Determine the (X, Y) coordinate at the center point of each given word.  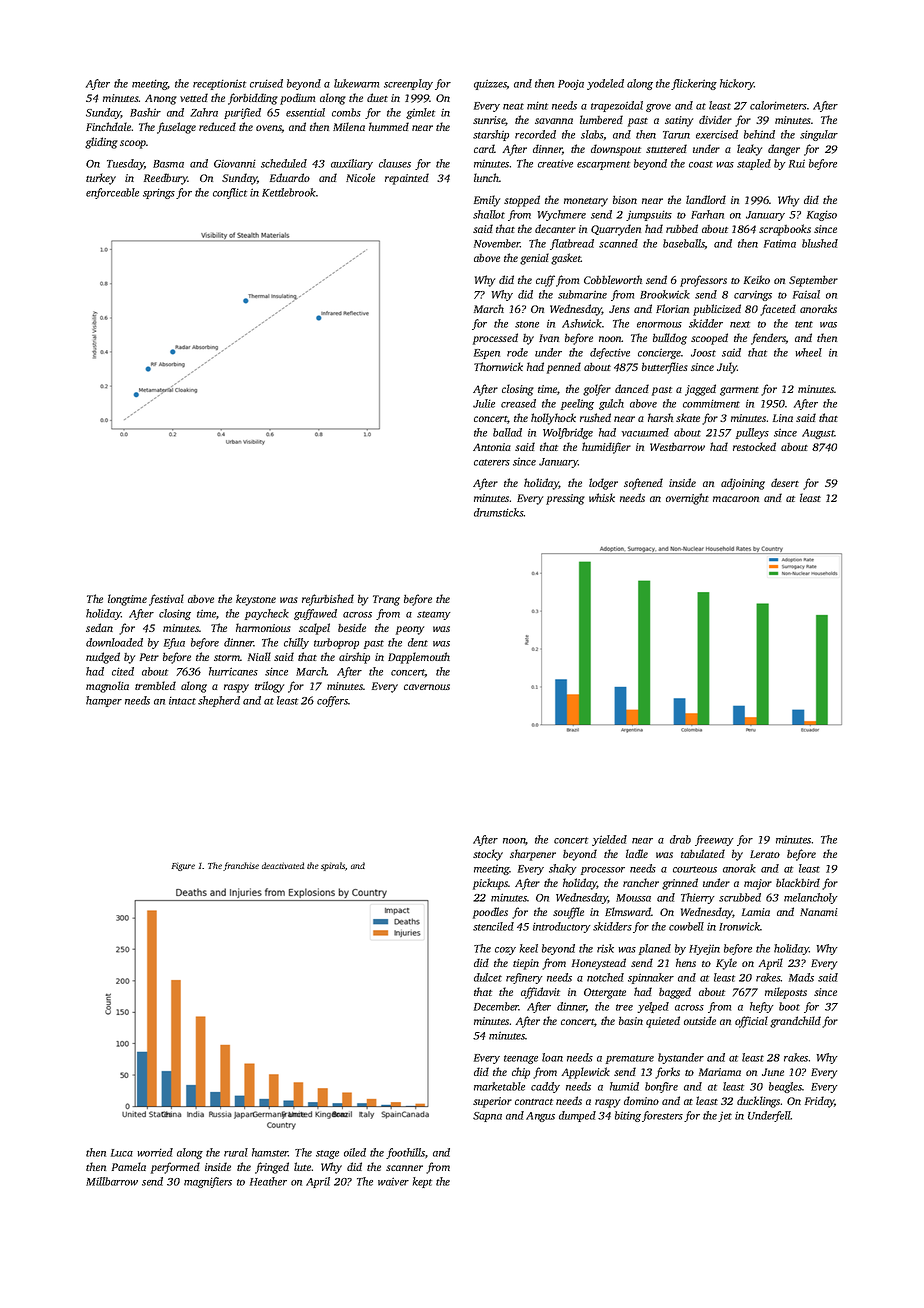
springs (159, 193)
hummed (389, 126)
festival (166, 600)
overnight (687, 499)
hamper (104, 701)
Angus (540, 1117)
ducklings (758, 1102)
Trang (386, 600)
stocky (488, 855)
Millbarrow (112, 1181)
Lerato (765, 854)
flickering (694, 84)
